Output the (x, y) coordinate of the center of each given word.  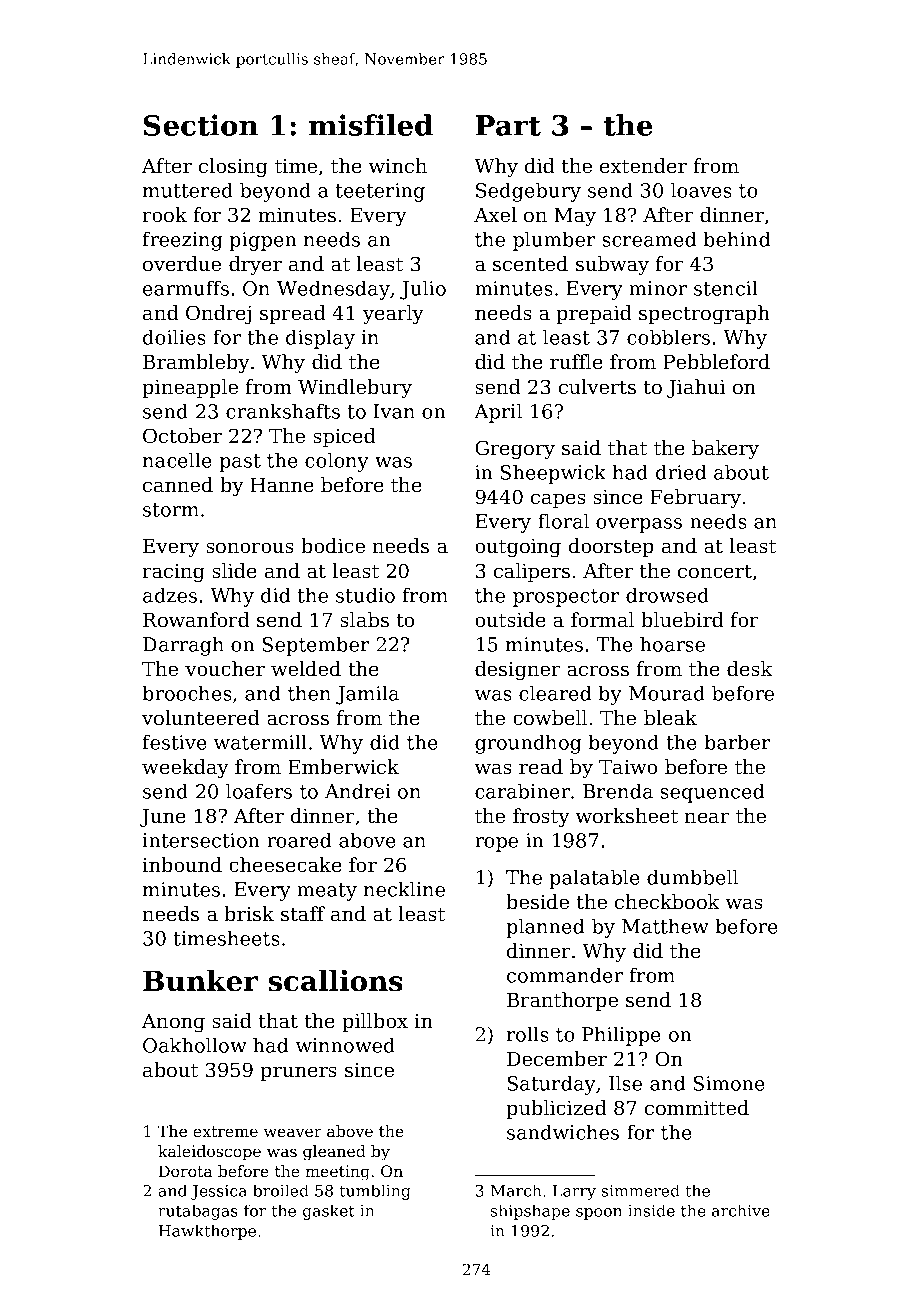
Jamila (367, 695)
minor (658, 288)
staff (303, 914)
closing (233, 168)
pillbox (375, 1022)
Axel (495, 215)
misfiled (371, 125)
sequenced (712, 793)
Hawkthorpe (207, 1232)
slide (234, 571)
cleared (555, 693)
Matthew (665, 926)
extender (643, 166)
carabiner (522, 791)
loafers (259, 791)
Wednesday (333, 290)
